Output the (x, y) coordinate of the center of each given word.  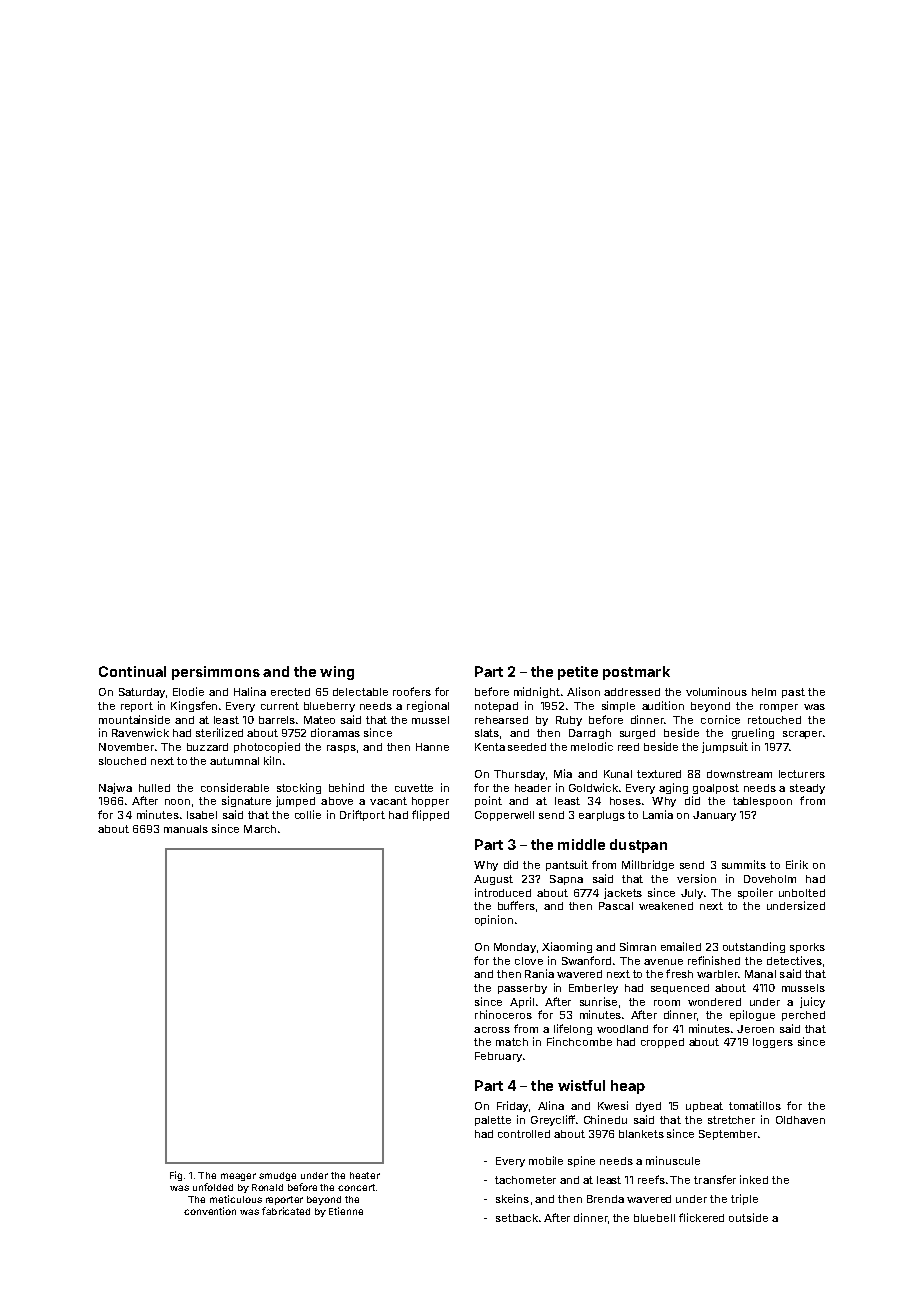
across (492, 1030)
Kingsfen (194, 706)
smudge (277, 1176)
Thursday (519, 775)
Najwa (115, 788)
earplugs (602, 816)
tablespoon (762, 802)
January (714, 816)
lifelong (573, 1029)
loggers (773, 1043)
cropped (662, 1043)
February (498, 1057)
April (522, 1002)
